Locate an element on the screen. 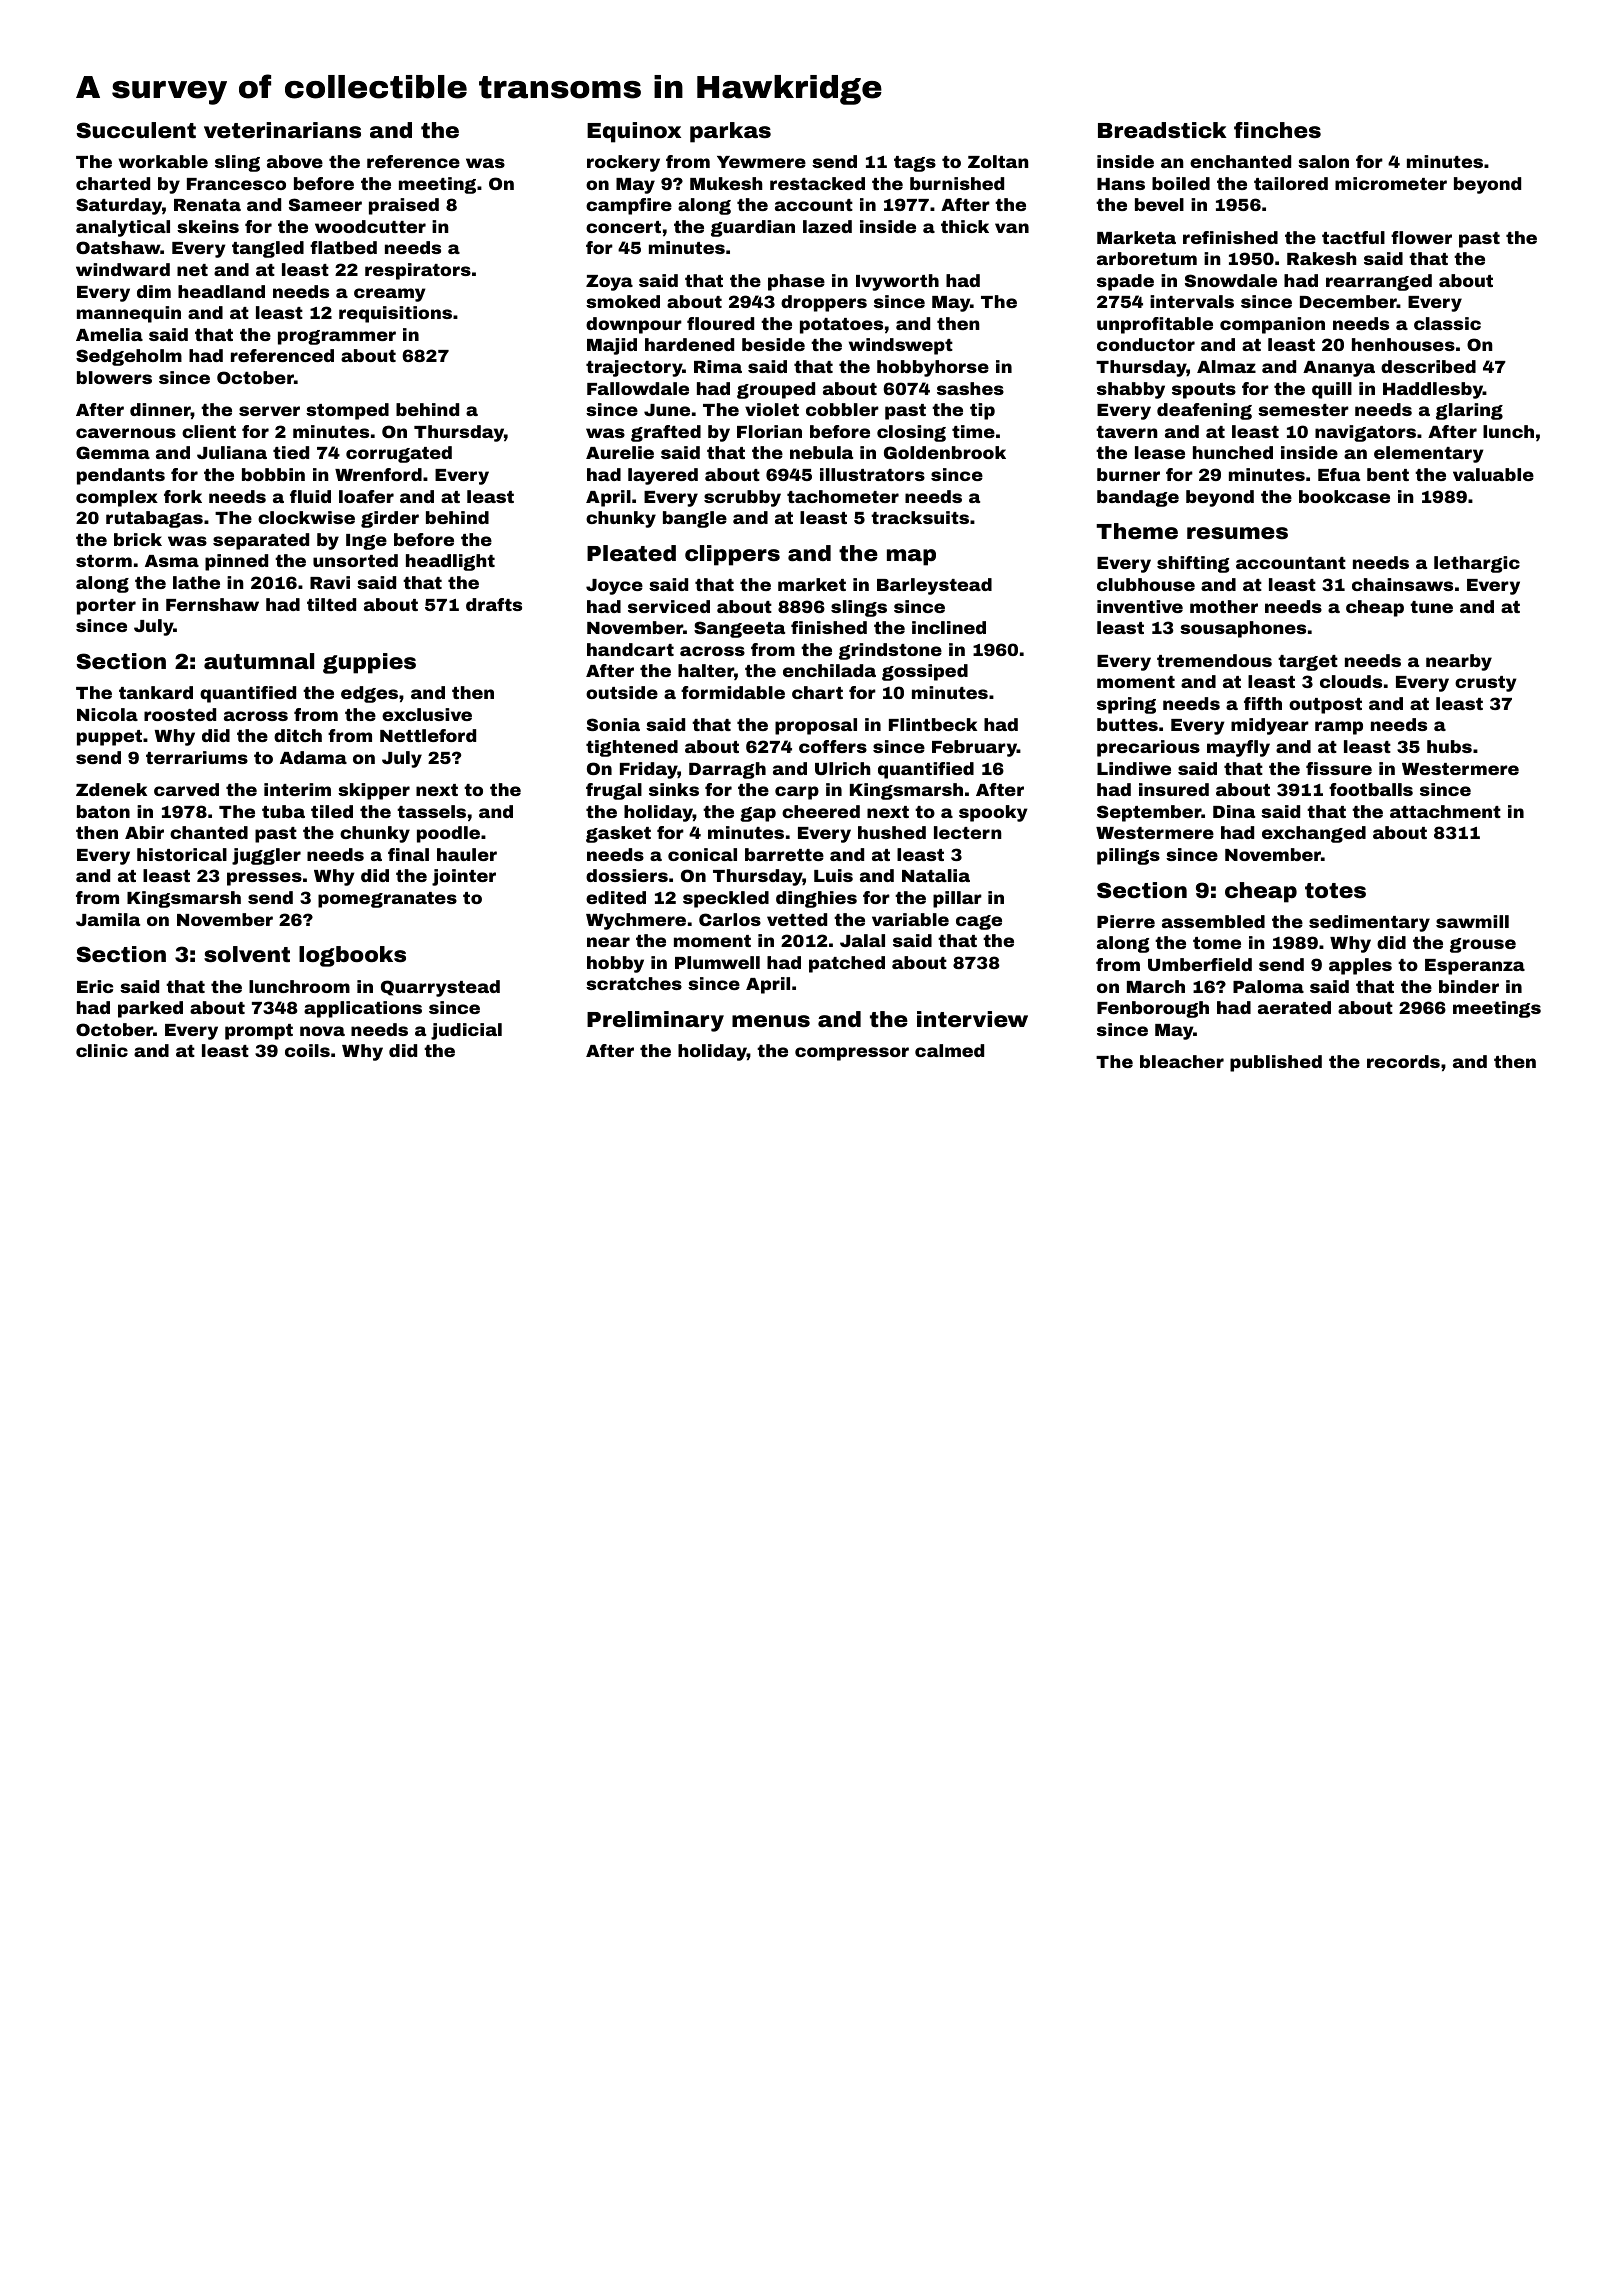  Umberfield is located at coordinates (1200, 964).
